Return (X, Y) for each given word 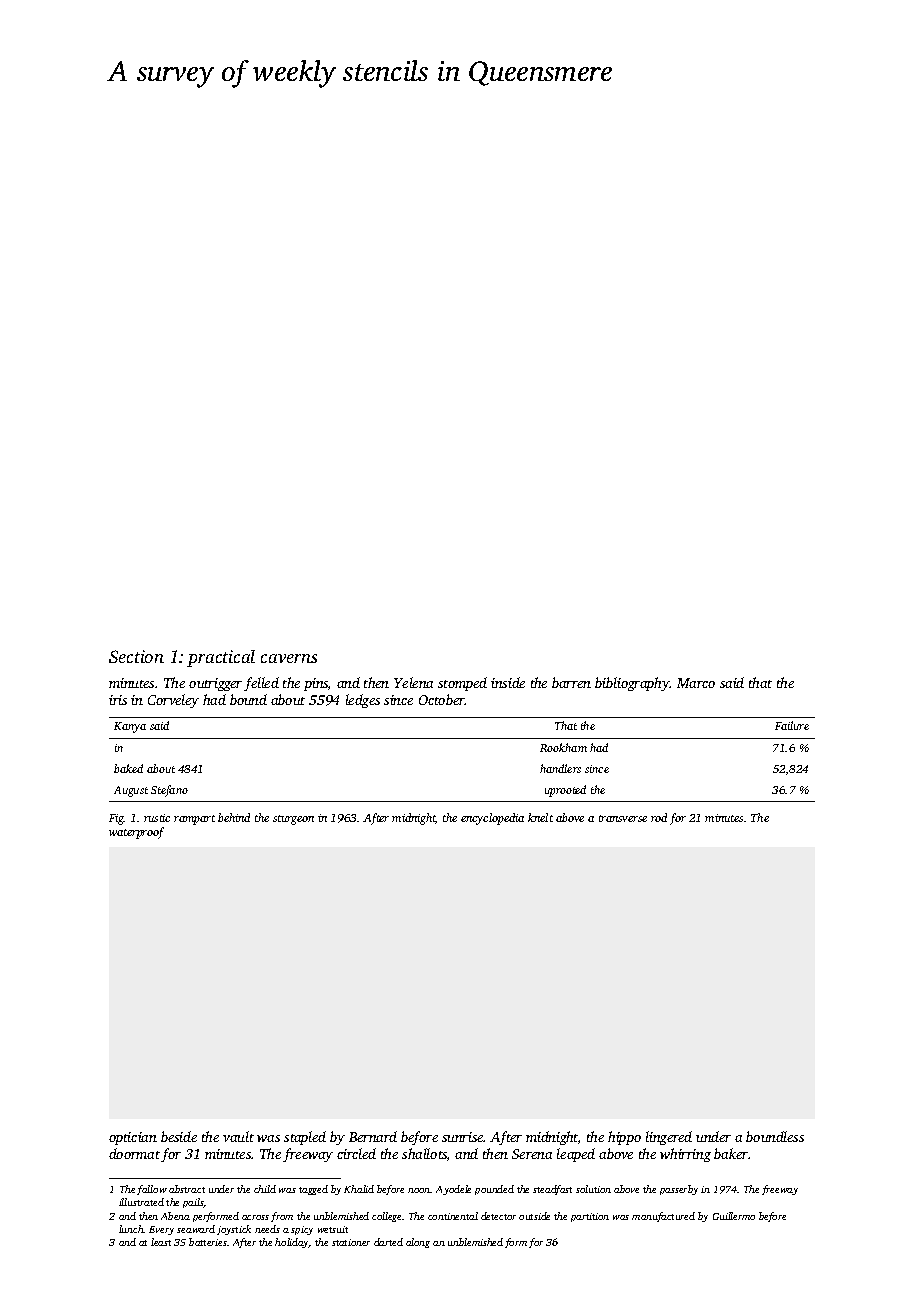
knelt (540, 817)
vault (238, 1136)
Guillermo (734, 1216)
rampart (194, 820)
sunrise (463, 1137)
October (442, 699)
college (386, 1217)
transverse (623, 818)
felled (261, 684)
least (161, 1242)
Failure (792, 725)
